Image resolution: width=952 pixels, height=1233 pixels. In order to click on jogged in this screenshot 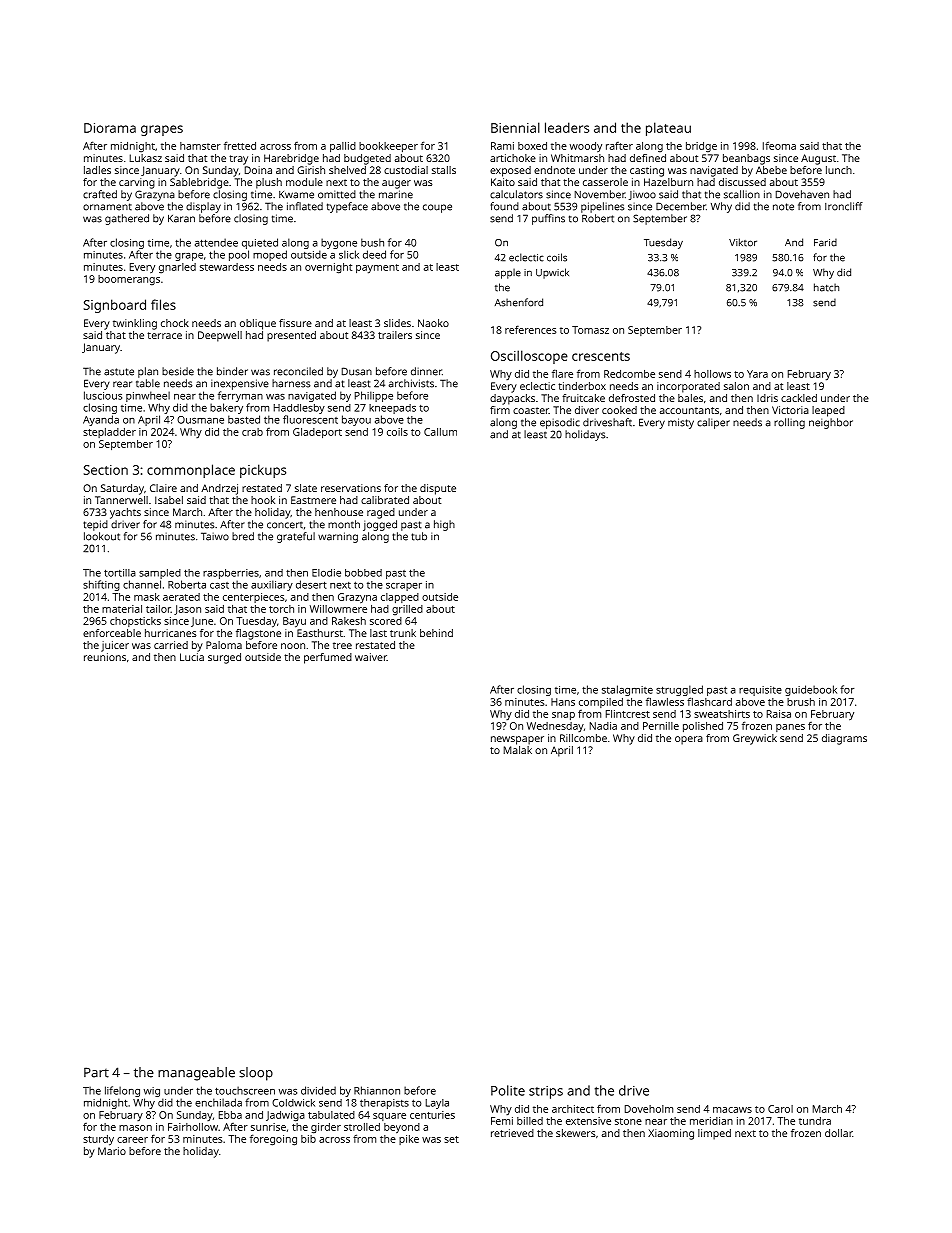, I will do `click(380, 525)`.
